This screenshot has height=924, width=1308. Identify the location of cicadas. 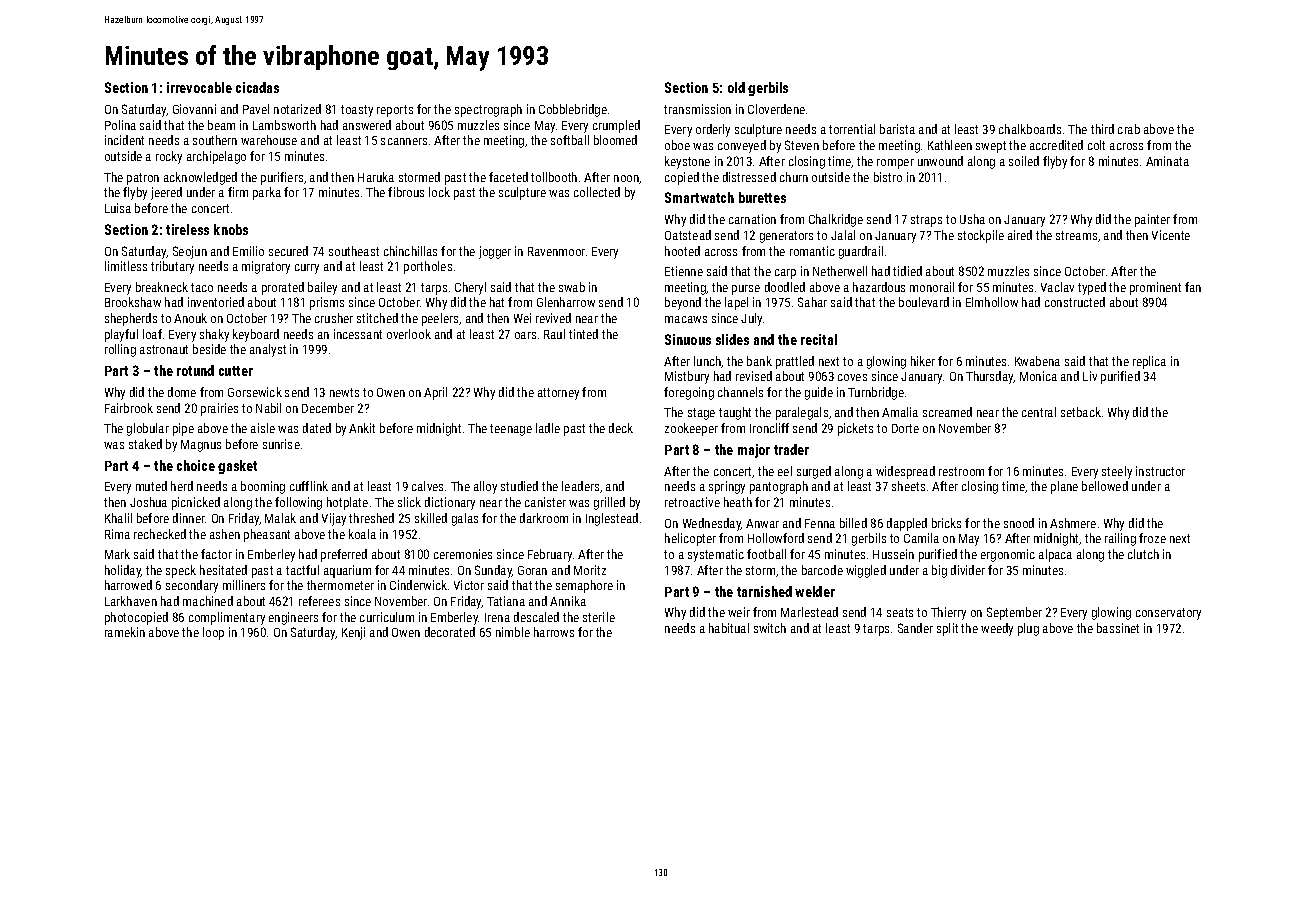
(257, 87).
